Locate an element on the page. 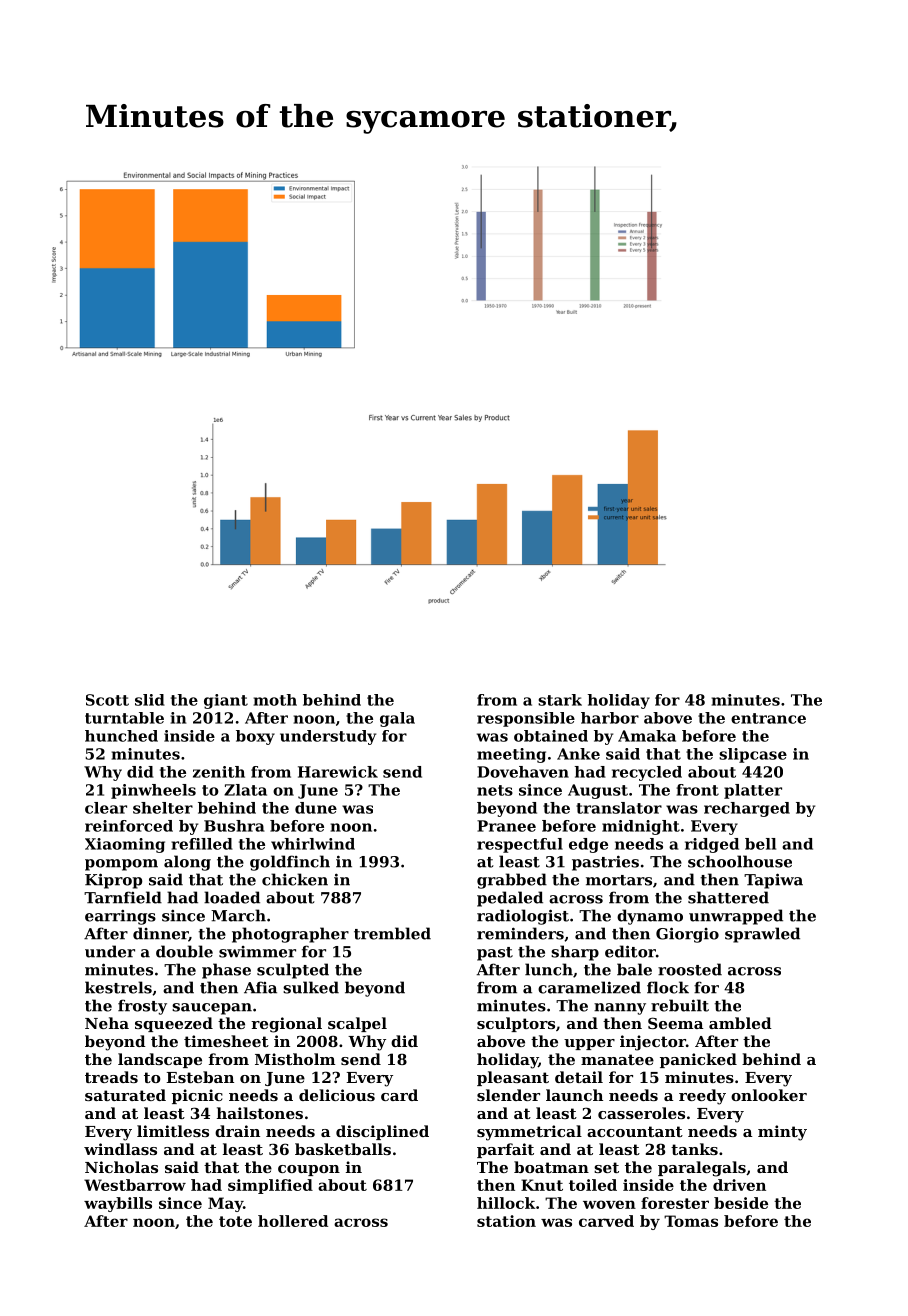 The height and width of the document is (1316, 908). pedaled is located at coordinates (510, 899).
